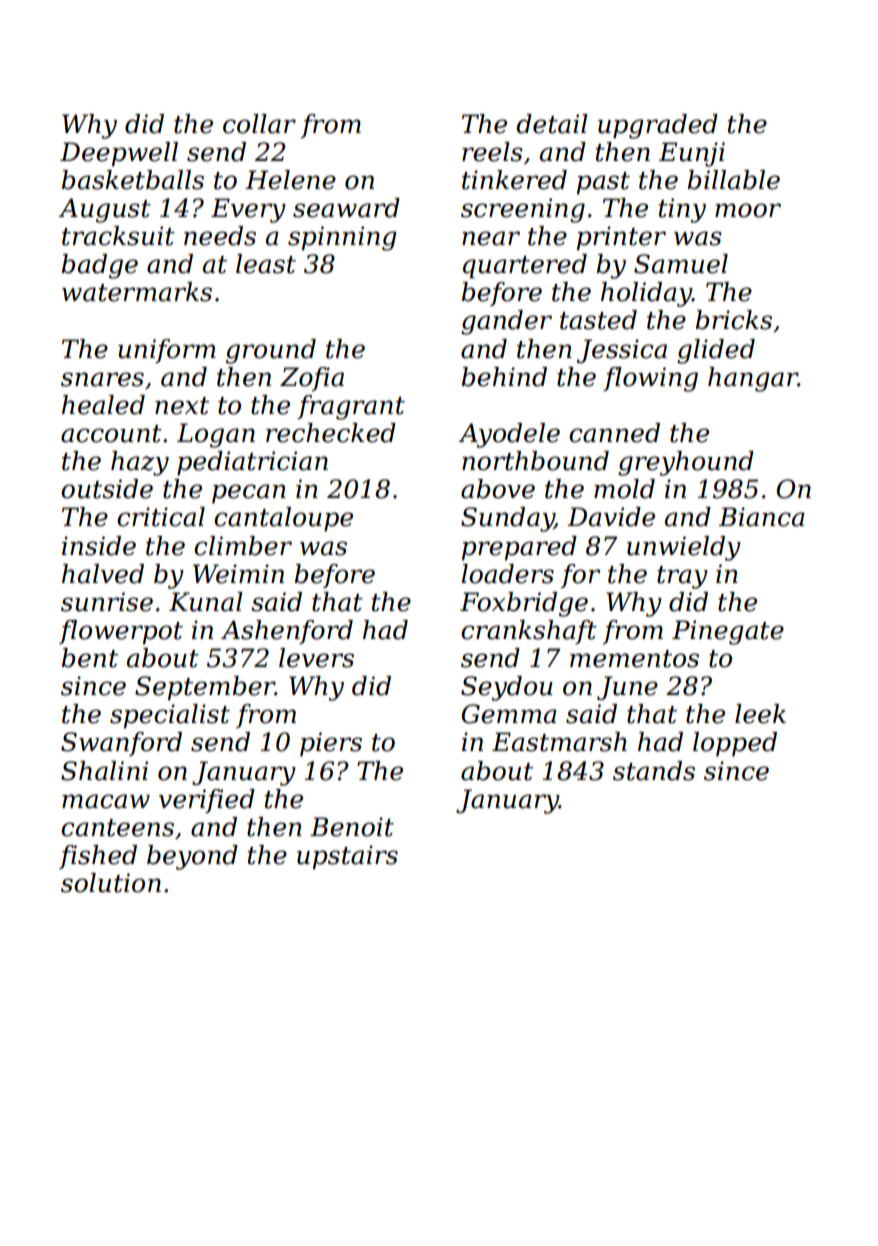 The image size is (878, 1246). I want to click on behind, so click(504, 377).
